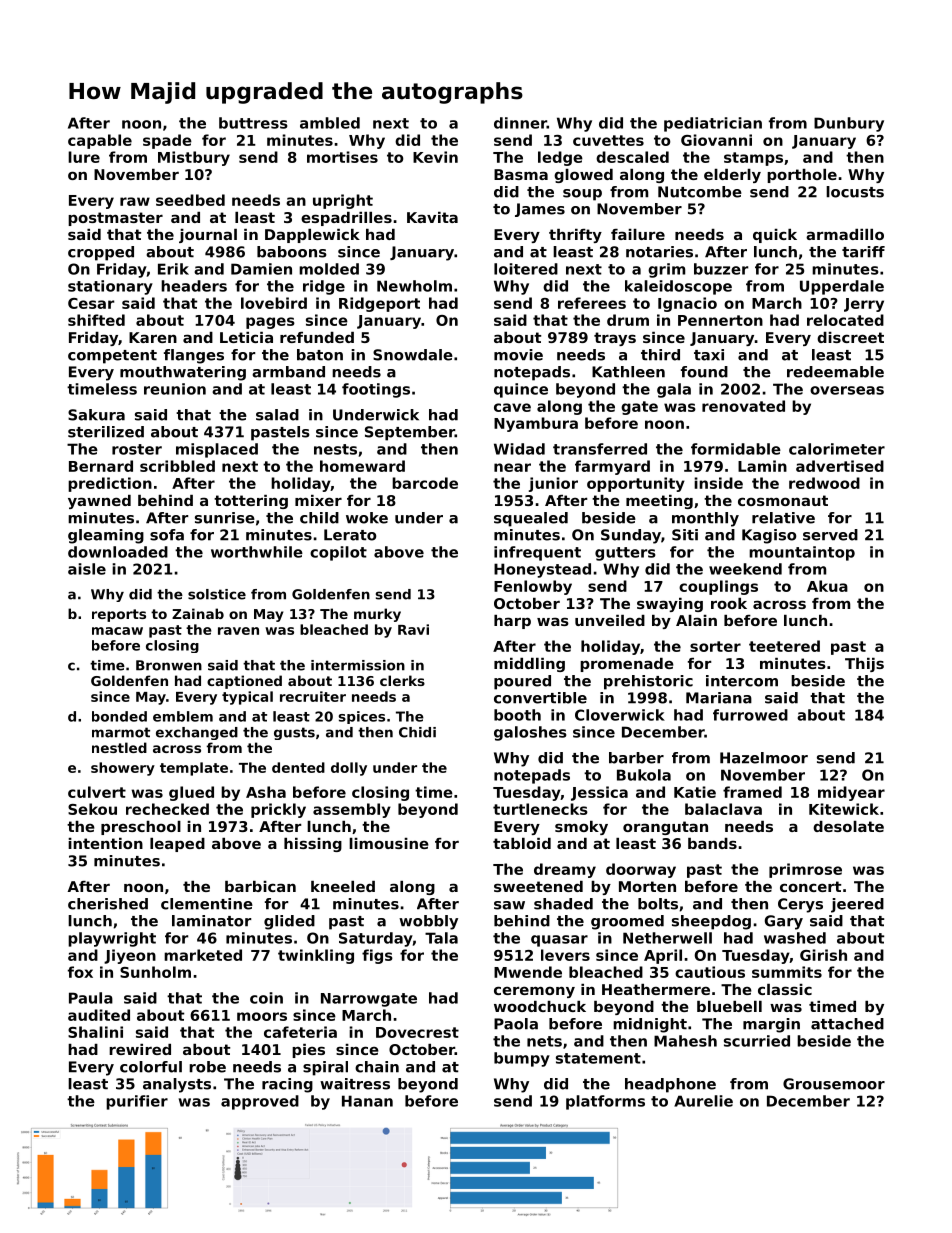 This page has width=952, height=1233. Describe the element at coordinates (830, 535) in the page. I see `served` at that location.
